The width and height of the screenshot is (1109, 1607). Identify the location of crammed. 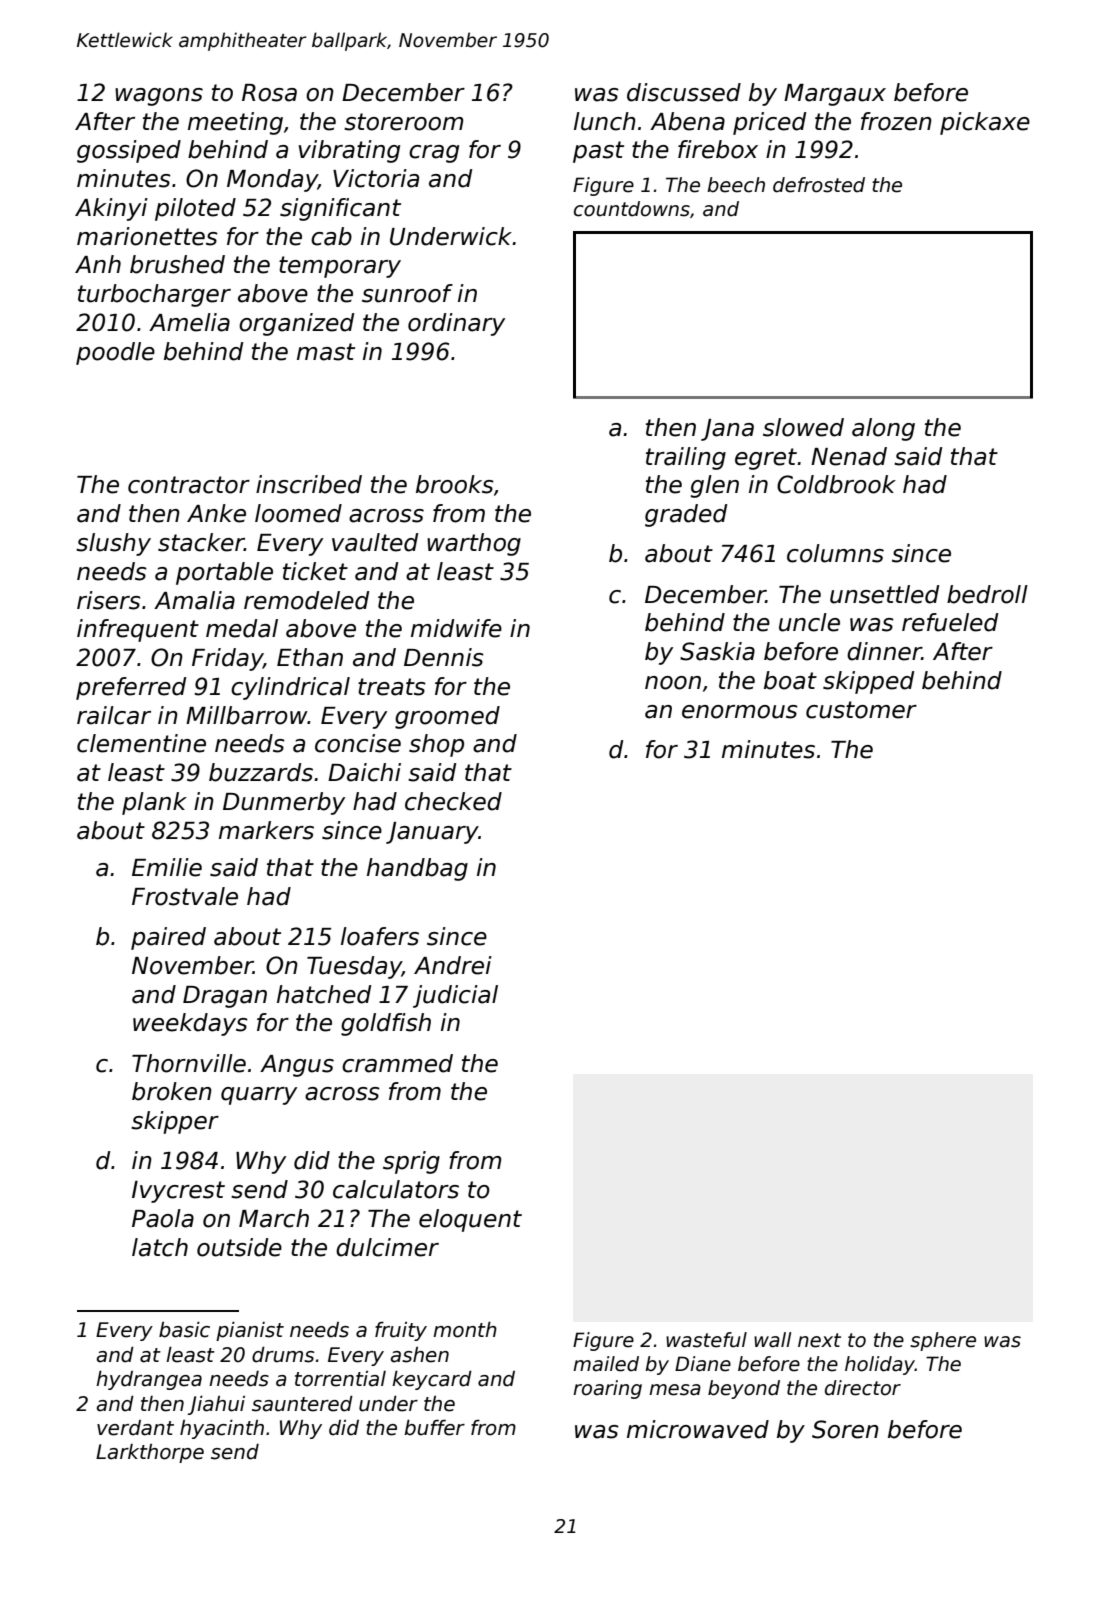
(397, 1063).
